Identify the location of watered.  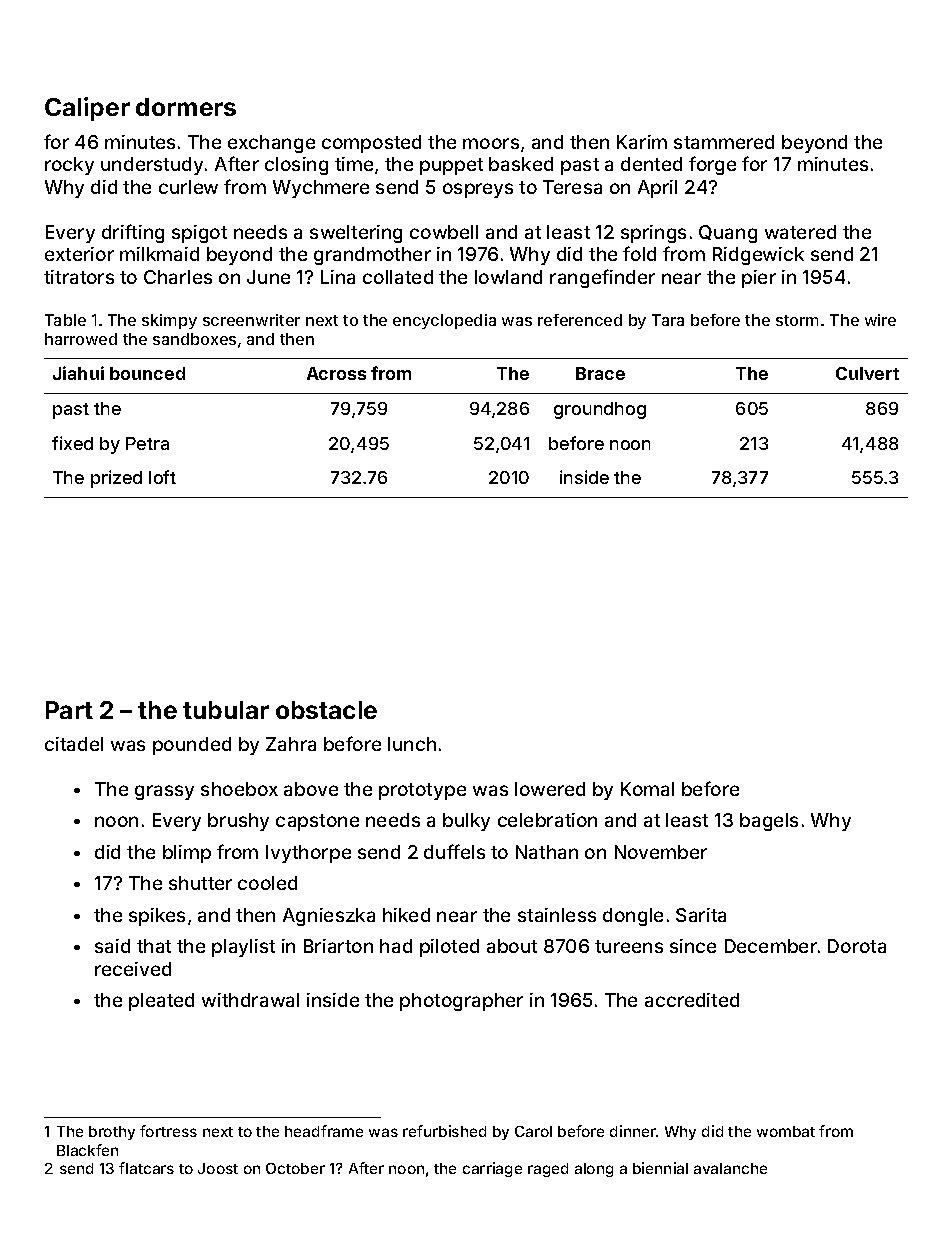
(800, 232).
